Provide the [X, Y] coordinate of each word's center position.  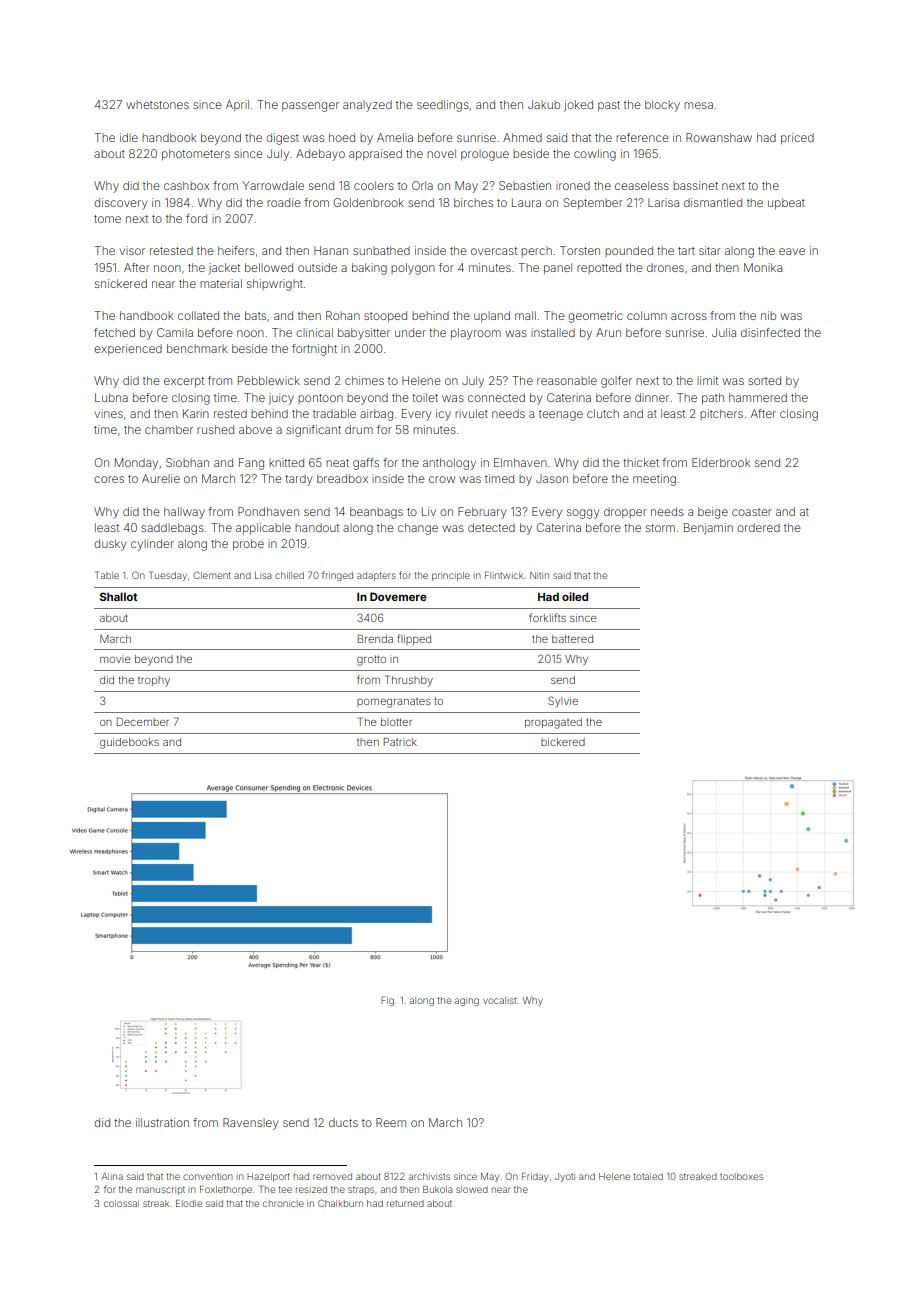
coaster [752, 512]
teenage [561, 415]
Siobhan [187, 462]
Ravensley [250, 1124]
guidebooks [129, 743]
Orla [422, 185]
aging [467, 1002]
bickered [563, 742]
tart [686, 251]
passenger [310, 107]
